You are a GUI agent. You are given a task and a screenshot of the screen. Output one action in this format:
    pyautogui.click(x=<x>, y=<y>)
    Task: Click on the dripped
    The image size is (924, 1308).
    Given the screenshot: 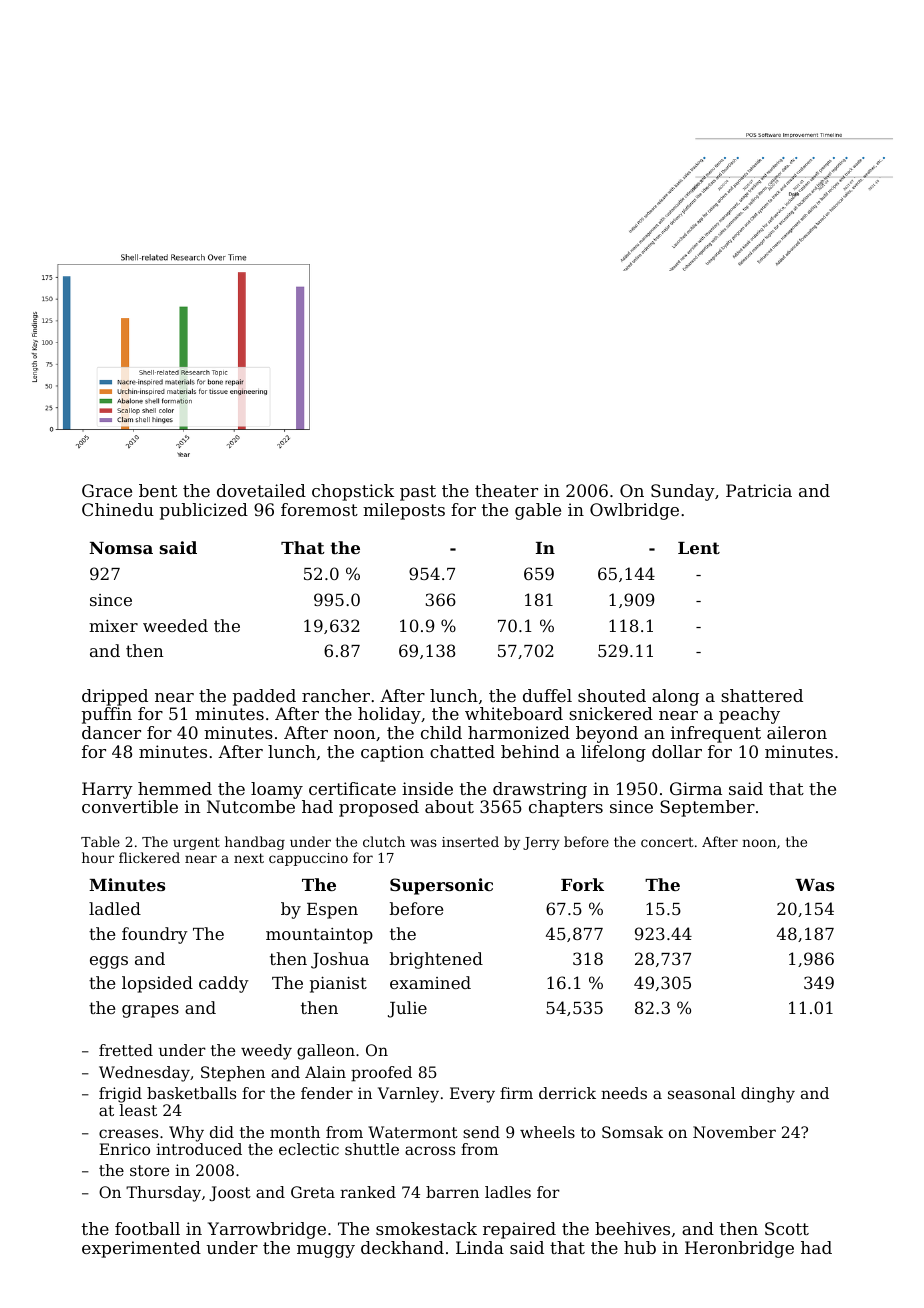 What is the action you would take?
    pyautogui.click(x=115, y=697)
